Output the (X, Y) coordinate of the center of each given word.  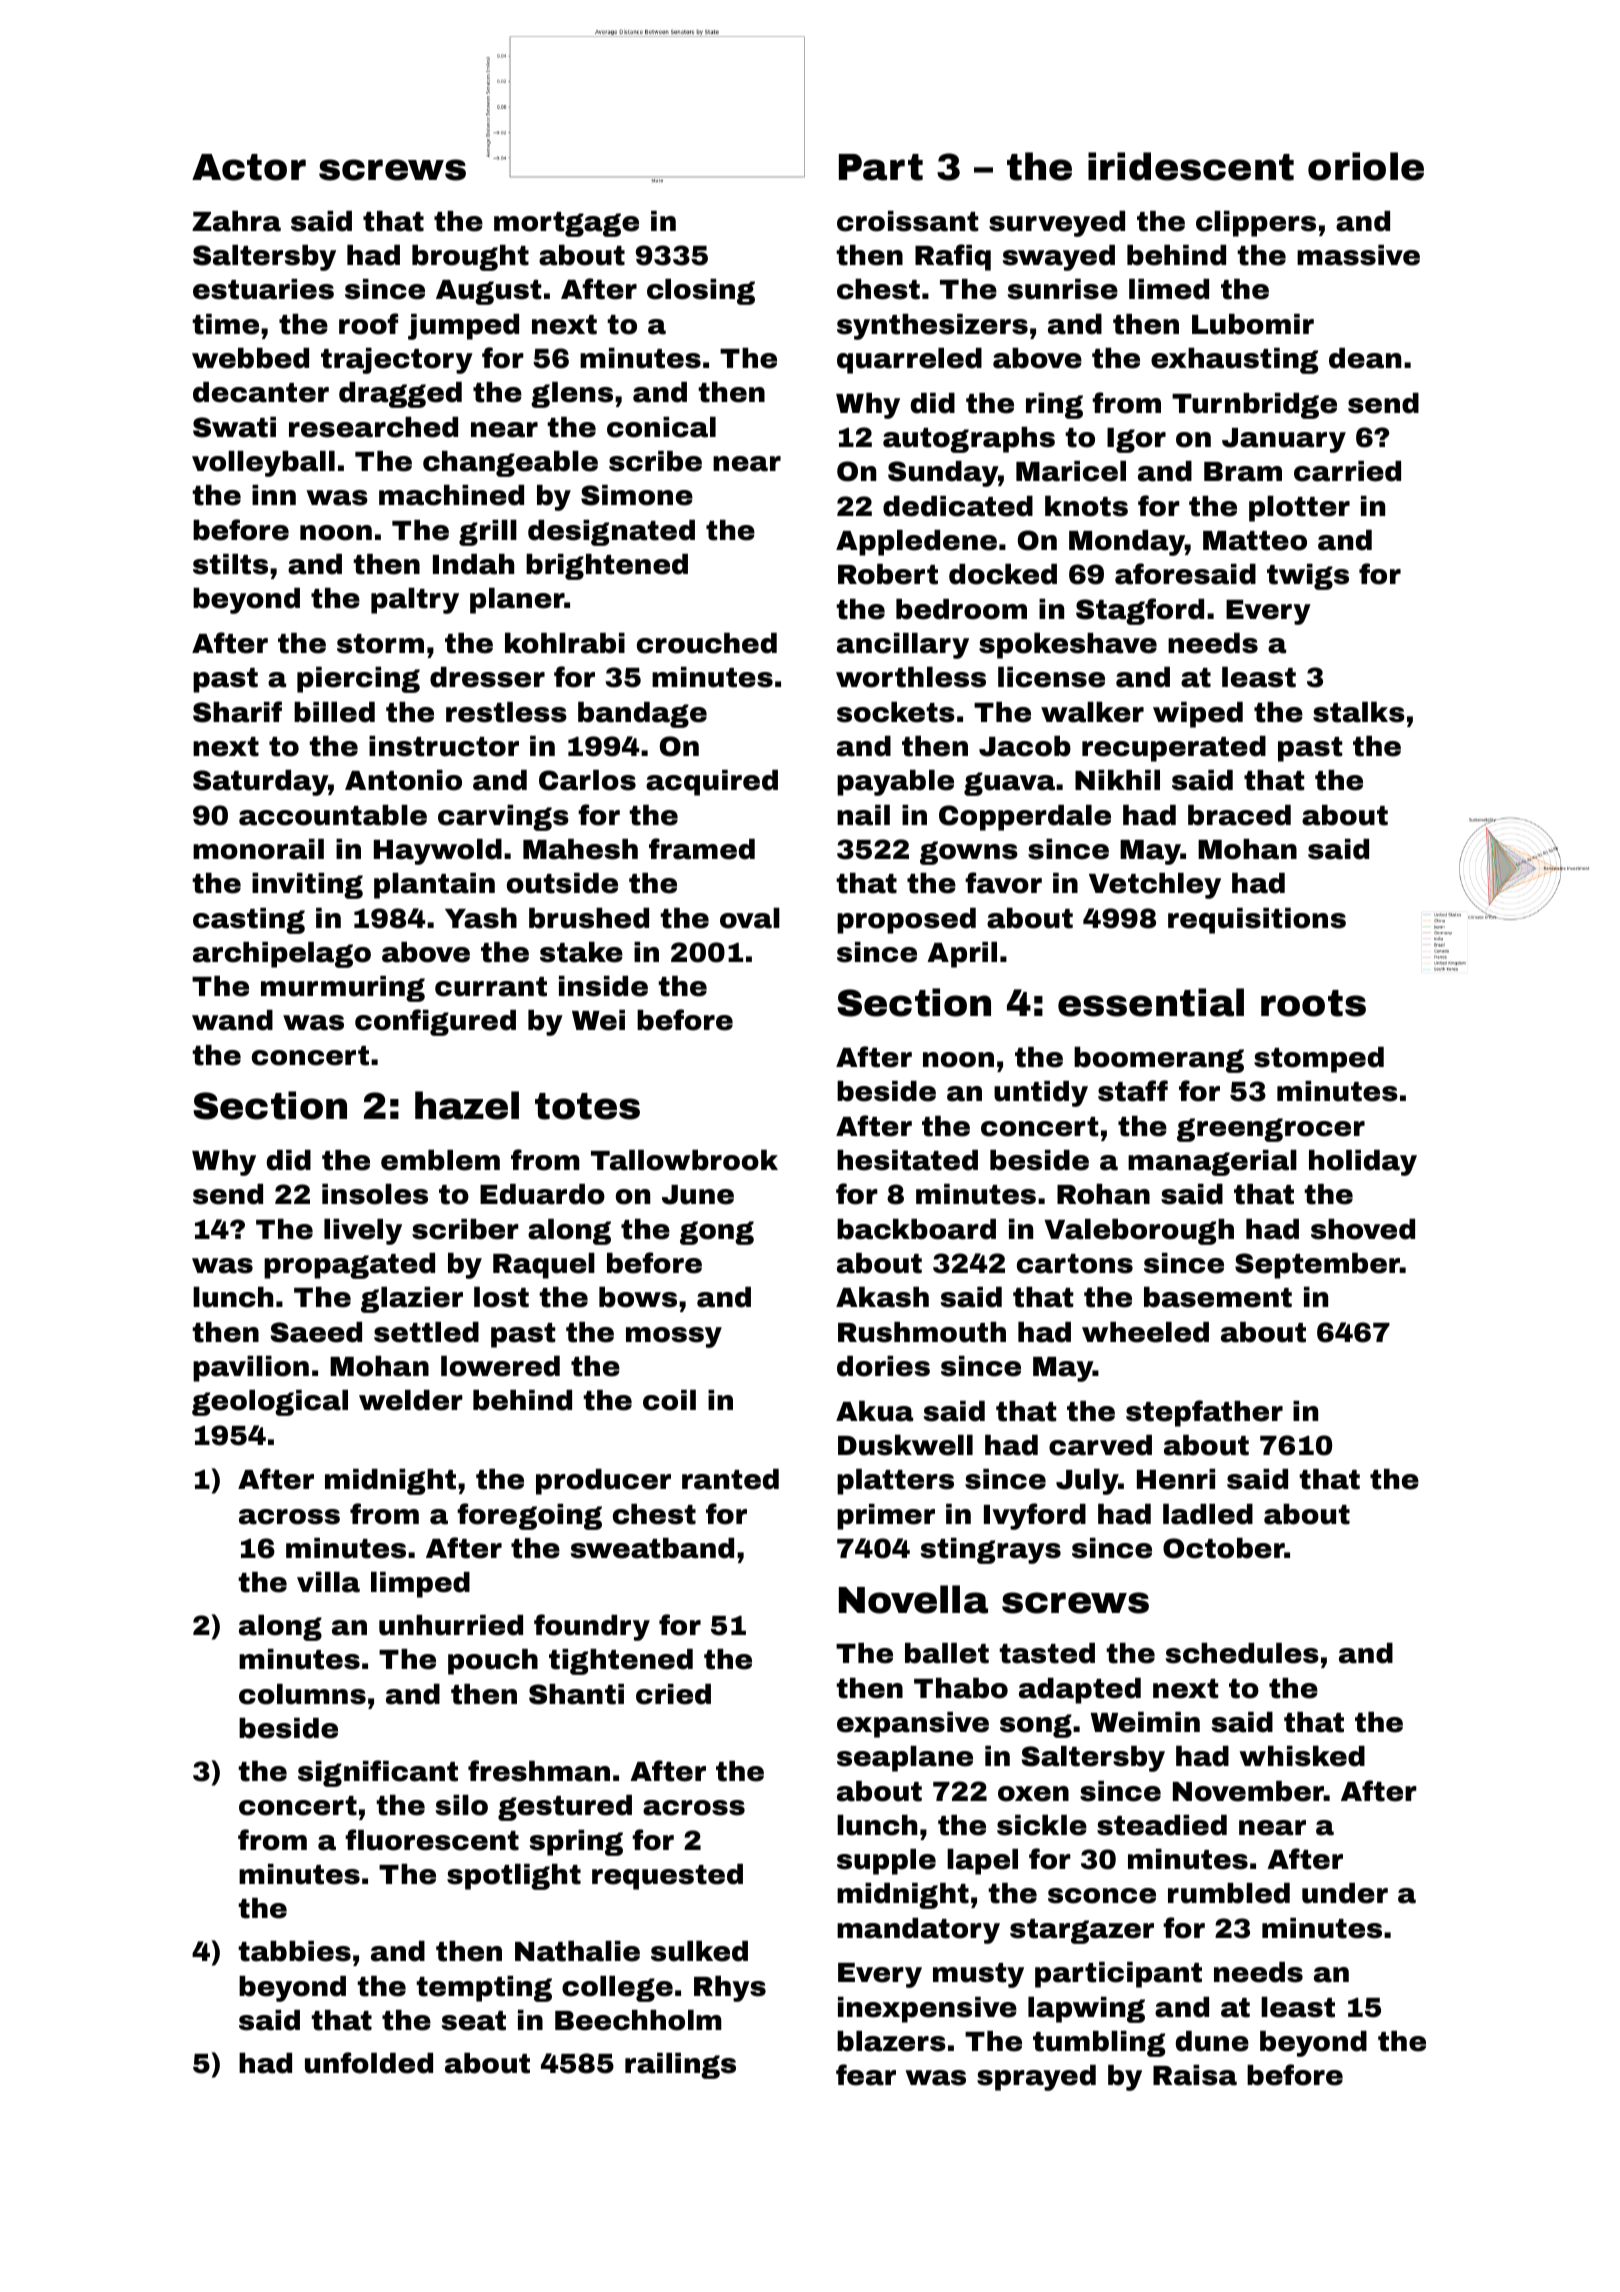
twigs (1308, 577)
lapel (982, 1862)
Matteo (1255, 541)
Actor (249, 167)
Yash (481, 918)
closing (701, 292)
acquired (712, 783)
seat (474, 2021)
